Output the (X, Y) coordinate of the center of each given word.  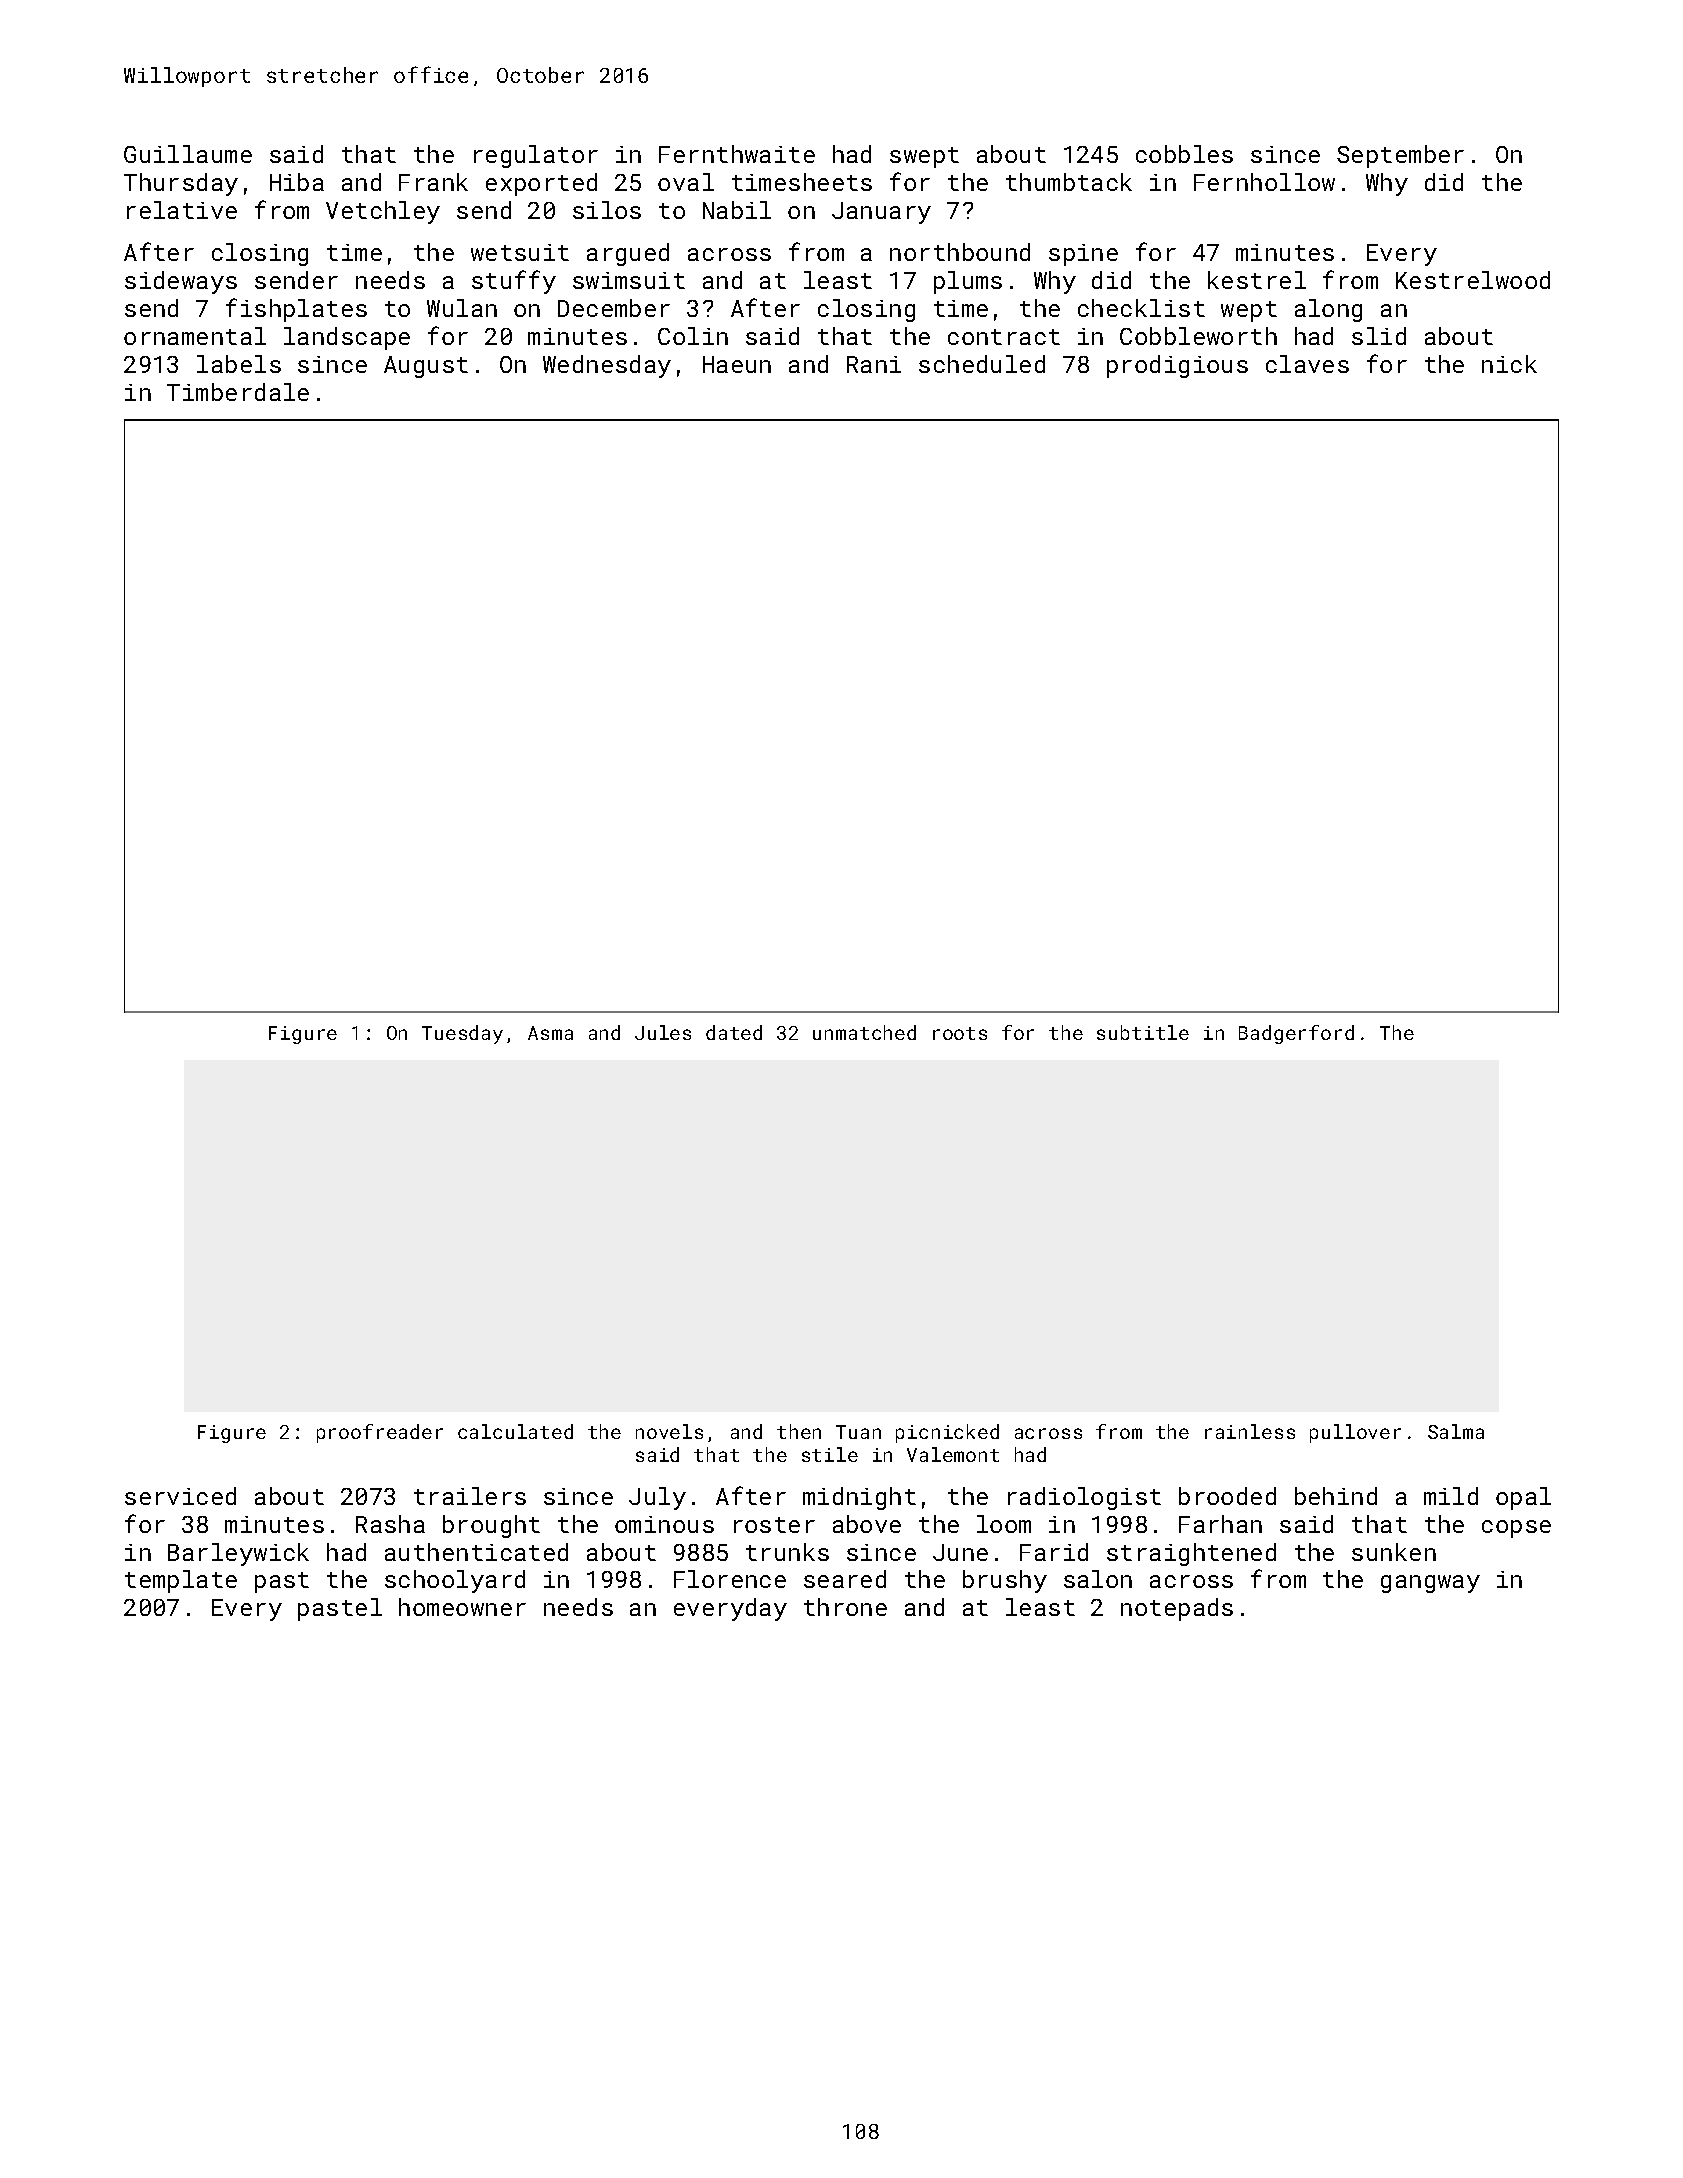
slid (1379, 336)
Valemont (953, 1454)
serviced (180, 1496)
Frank (433, 182)
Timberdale (238, 392)
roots (960, 1033)
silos (607, 210)
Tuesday (462, 1034)
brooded (1227, 1496)
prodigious (1177, 366)
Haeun (737, 364)
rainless (1250, 1431)
